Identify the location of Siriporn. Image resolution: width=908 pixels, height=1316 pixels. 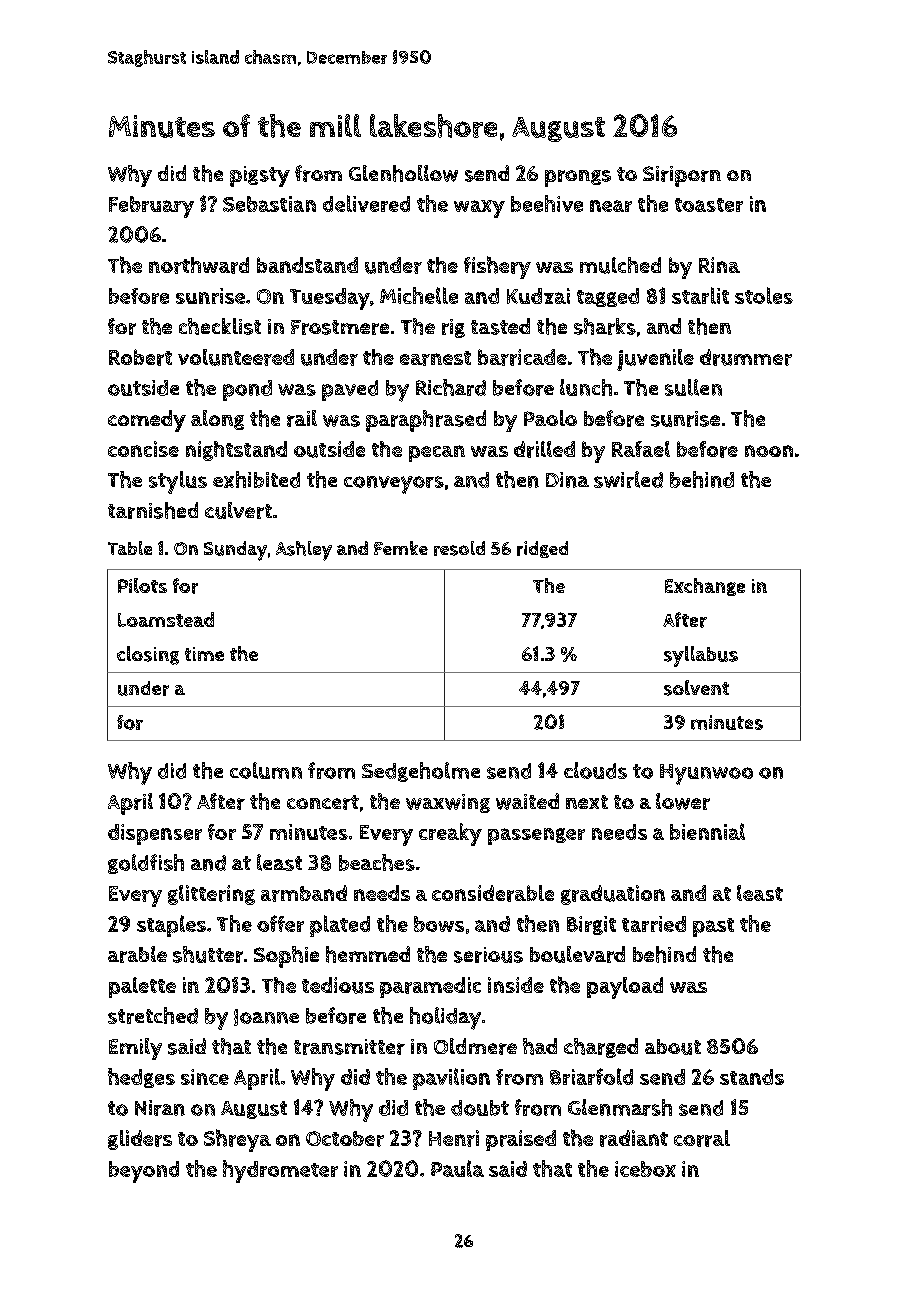
(682, 176).
